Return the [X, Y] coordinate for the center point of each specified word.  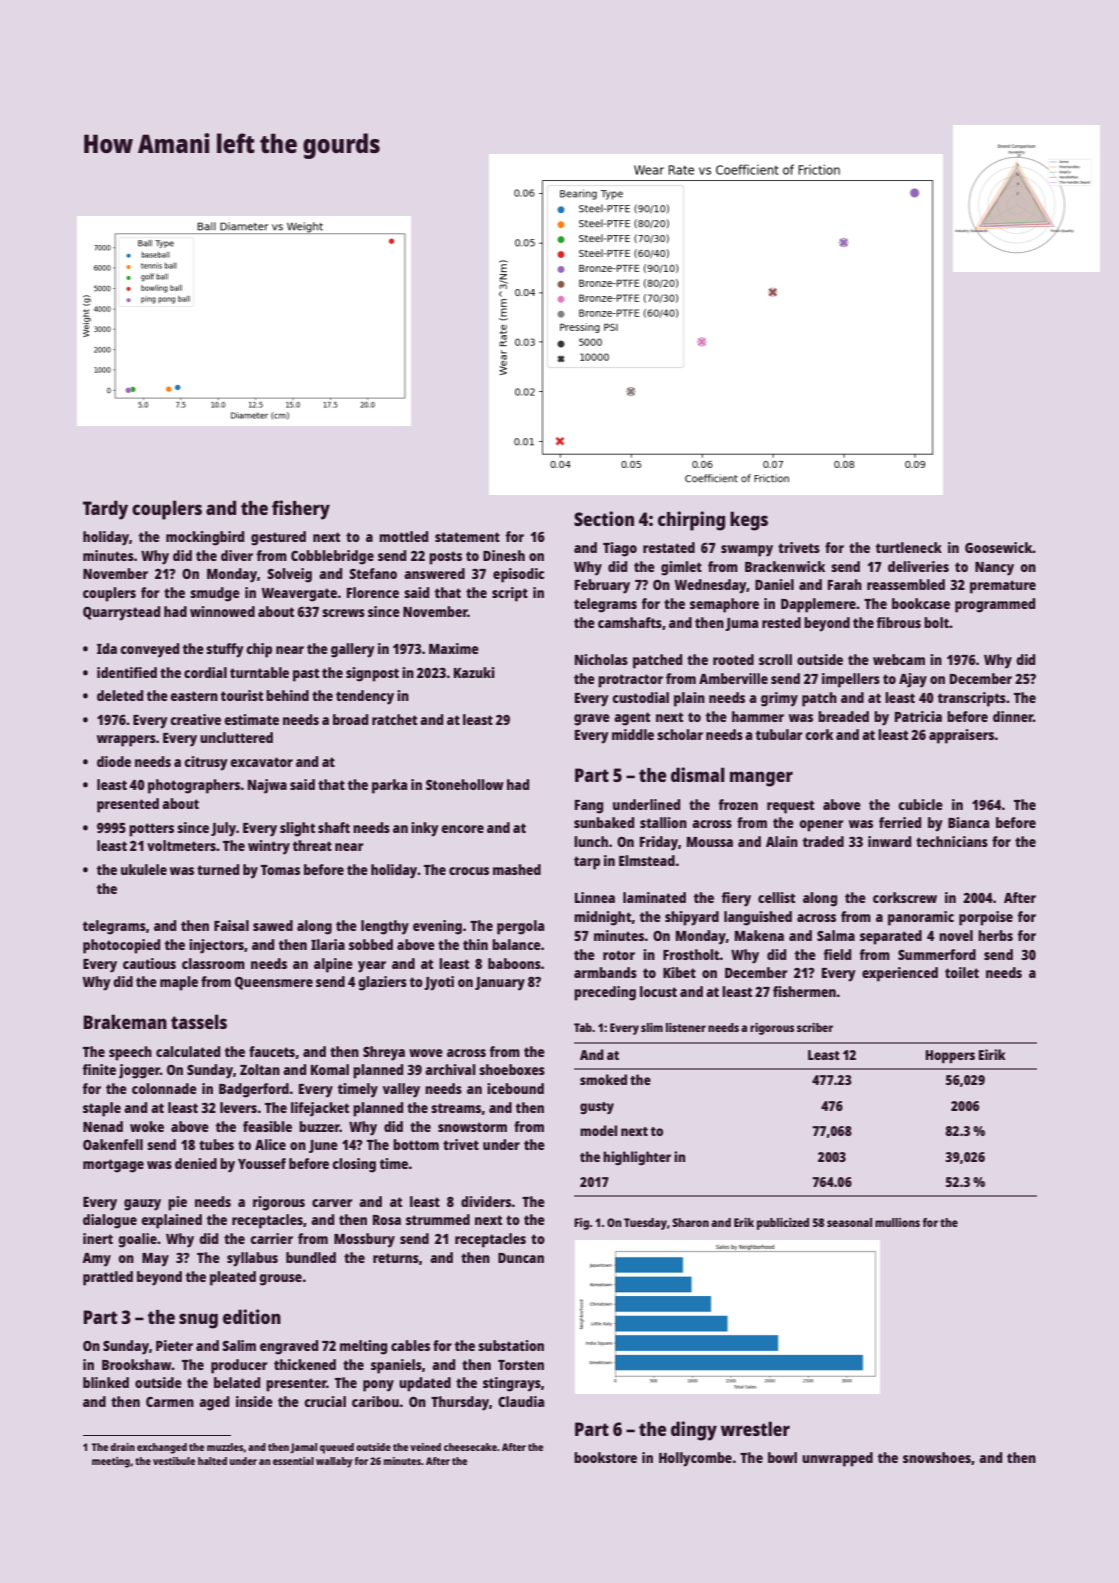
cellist [776, 897]
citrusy [206, 763]
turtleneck [908, 547]
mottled [403, 536]
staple [102, 1109]
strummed [438, 1219]
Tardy [105, 510]
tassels [199, 1021]
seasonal [849, 1222]
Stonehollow [464, 784]
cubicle [920, 804]
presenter [296, 1385]
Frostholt [691, 954]
